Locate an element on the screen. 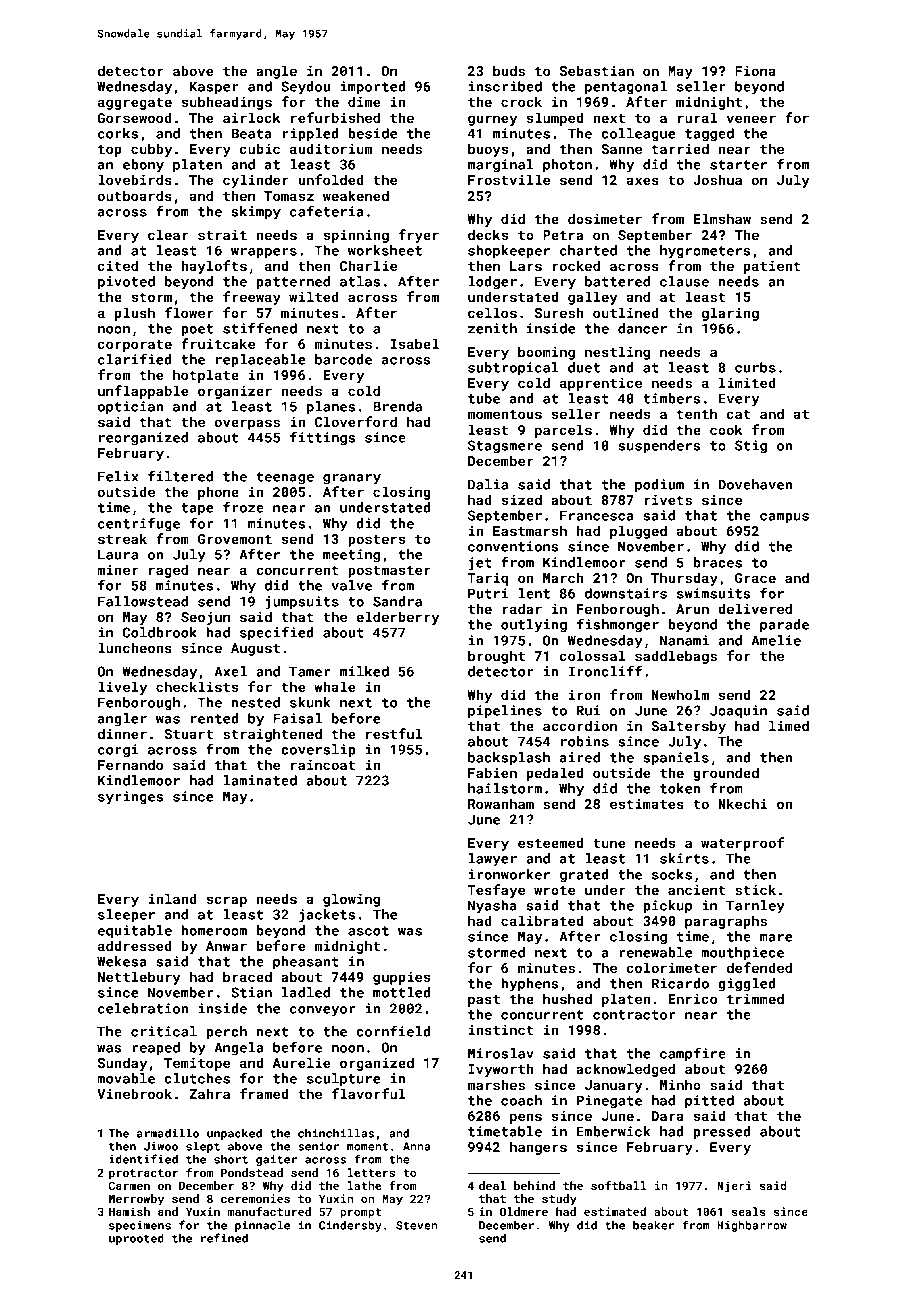  scrap is located at coordinates (226, 901).
